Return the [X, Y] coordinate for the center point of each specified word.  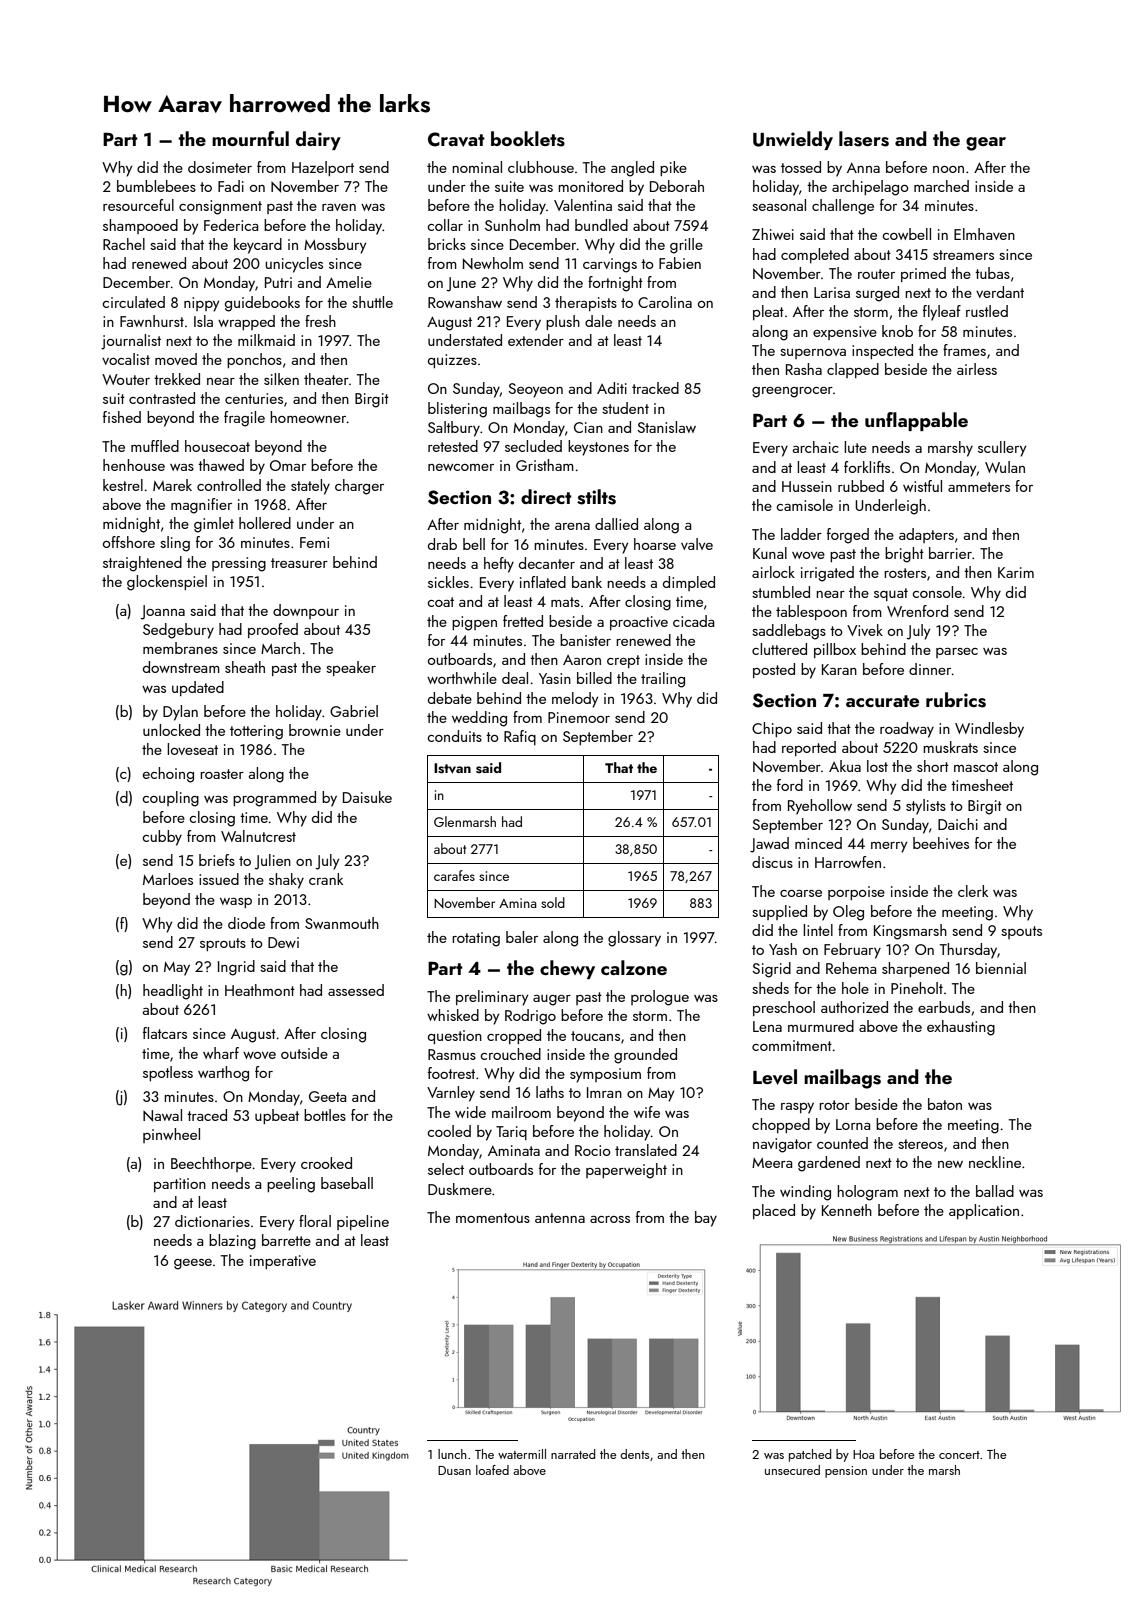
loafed [492, 1470]
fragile [244, 419]
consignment [220, 207]
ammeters [979, 487]
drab [442, 544]
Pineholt [917, 988]
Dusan [454, 1470]
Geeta [327, 1096]
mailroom [521, 1112]
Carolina [665, 302]
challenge [843, 207]
